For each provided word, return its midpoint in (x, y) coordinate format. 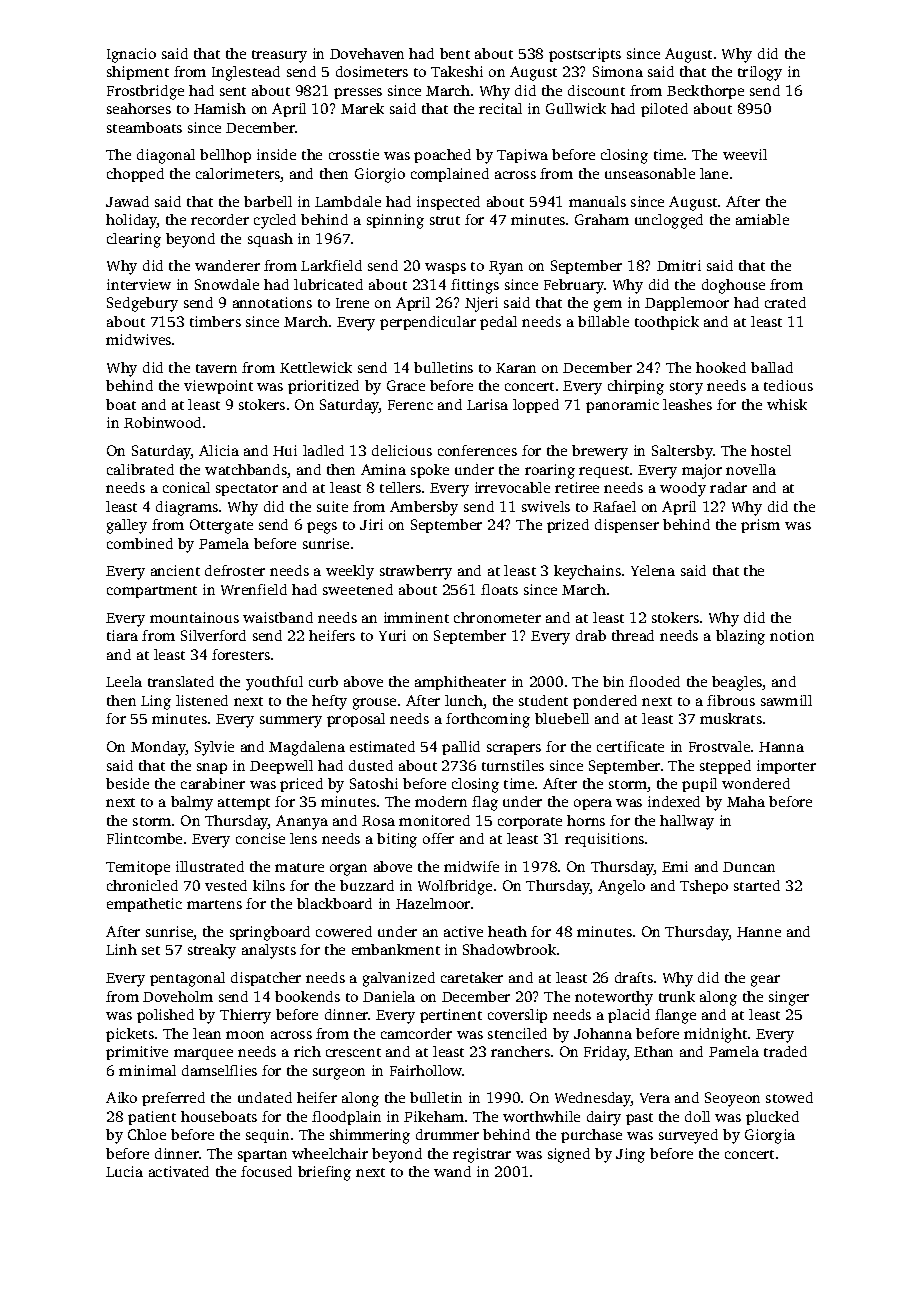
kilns (269, 885)
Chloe (147, 1134)
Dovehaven (367, 53)
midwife (471, 866)
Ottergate (221, 526)
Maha (746, 801)
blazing (740, 637)
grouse (374, 704)
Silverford (213, 635)
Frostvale (719, 746)
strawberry (416, 572)
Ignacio (131, 55)
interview (139, 284)
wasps (445, 268)
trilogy (760, 73)
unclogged (669, 221)
